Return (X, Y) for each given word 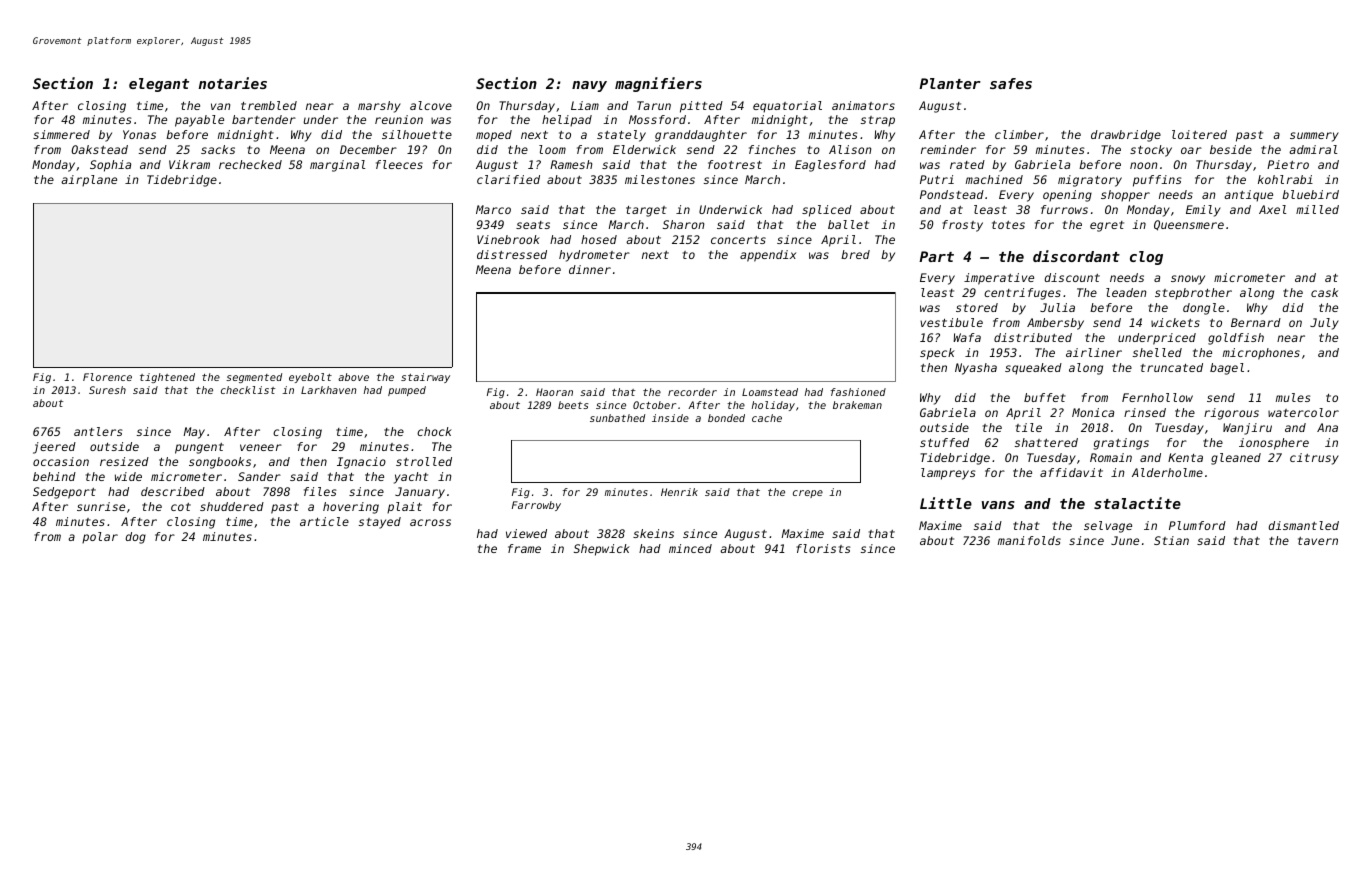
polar (100, 538)
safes (1011, 83)
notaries (233, 83)
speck (937, 354)
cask (1324, 292)
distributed (1033, 337)
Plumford (1197, 525)
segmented (254, 378)
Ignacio (361, 463)
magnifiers (658, 84)
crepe (808, 494)
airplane (89, 181)
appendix (768, 256)
